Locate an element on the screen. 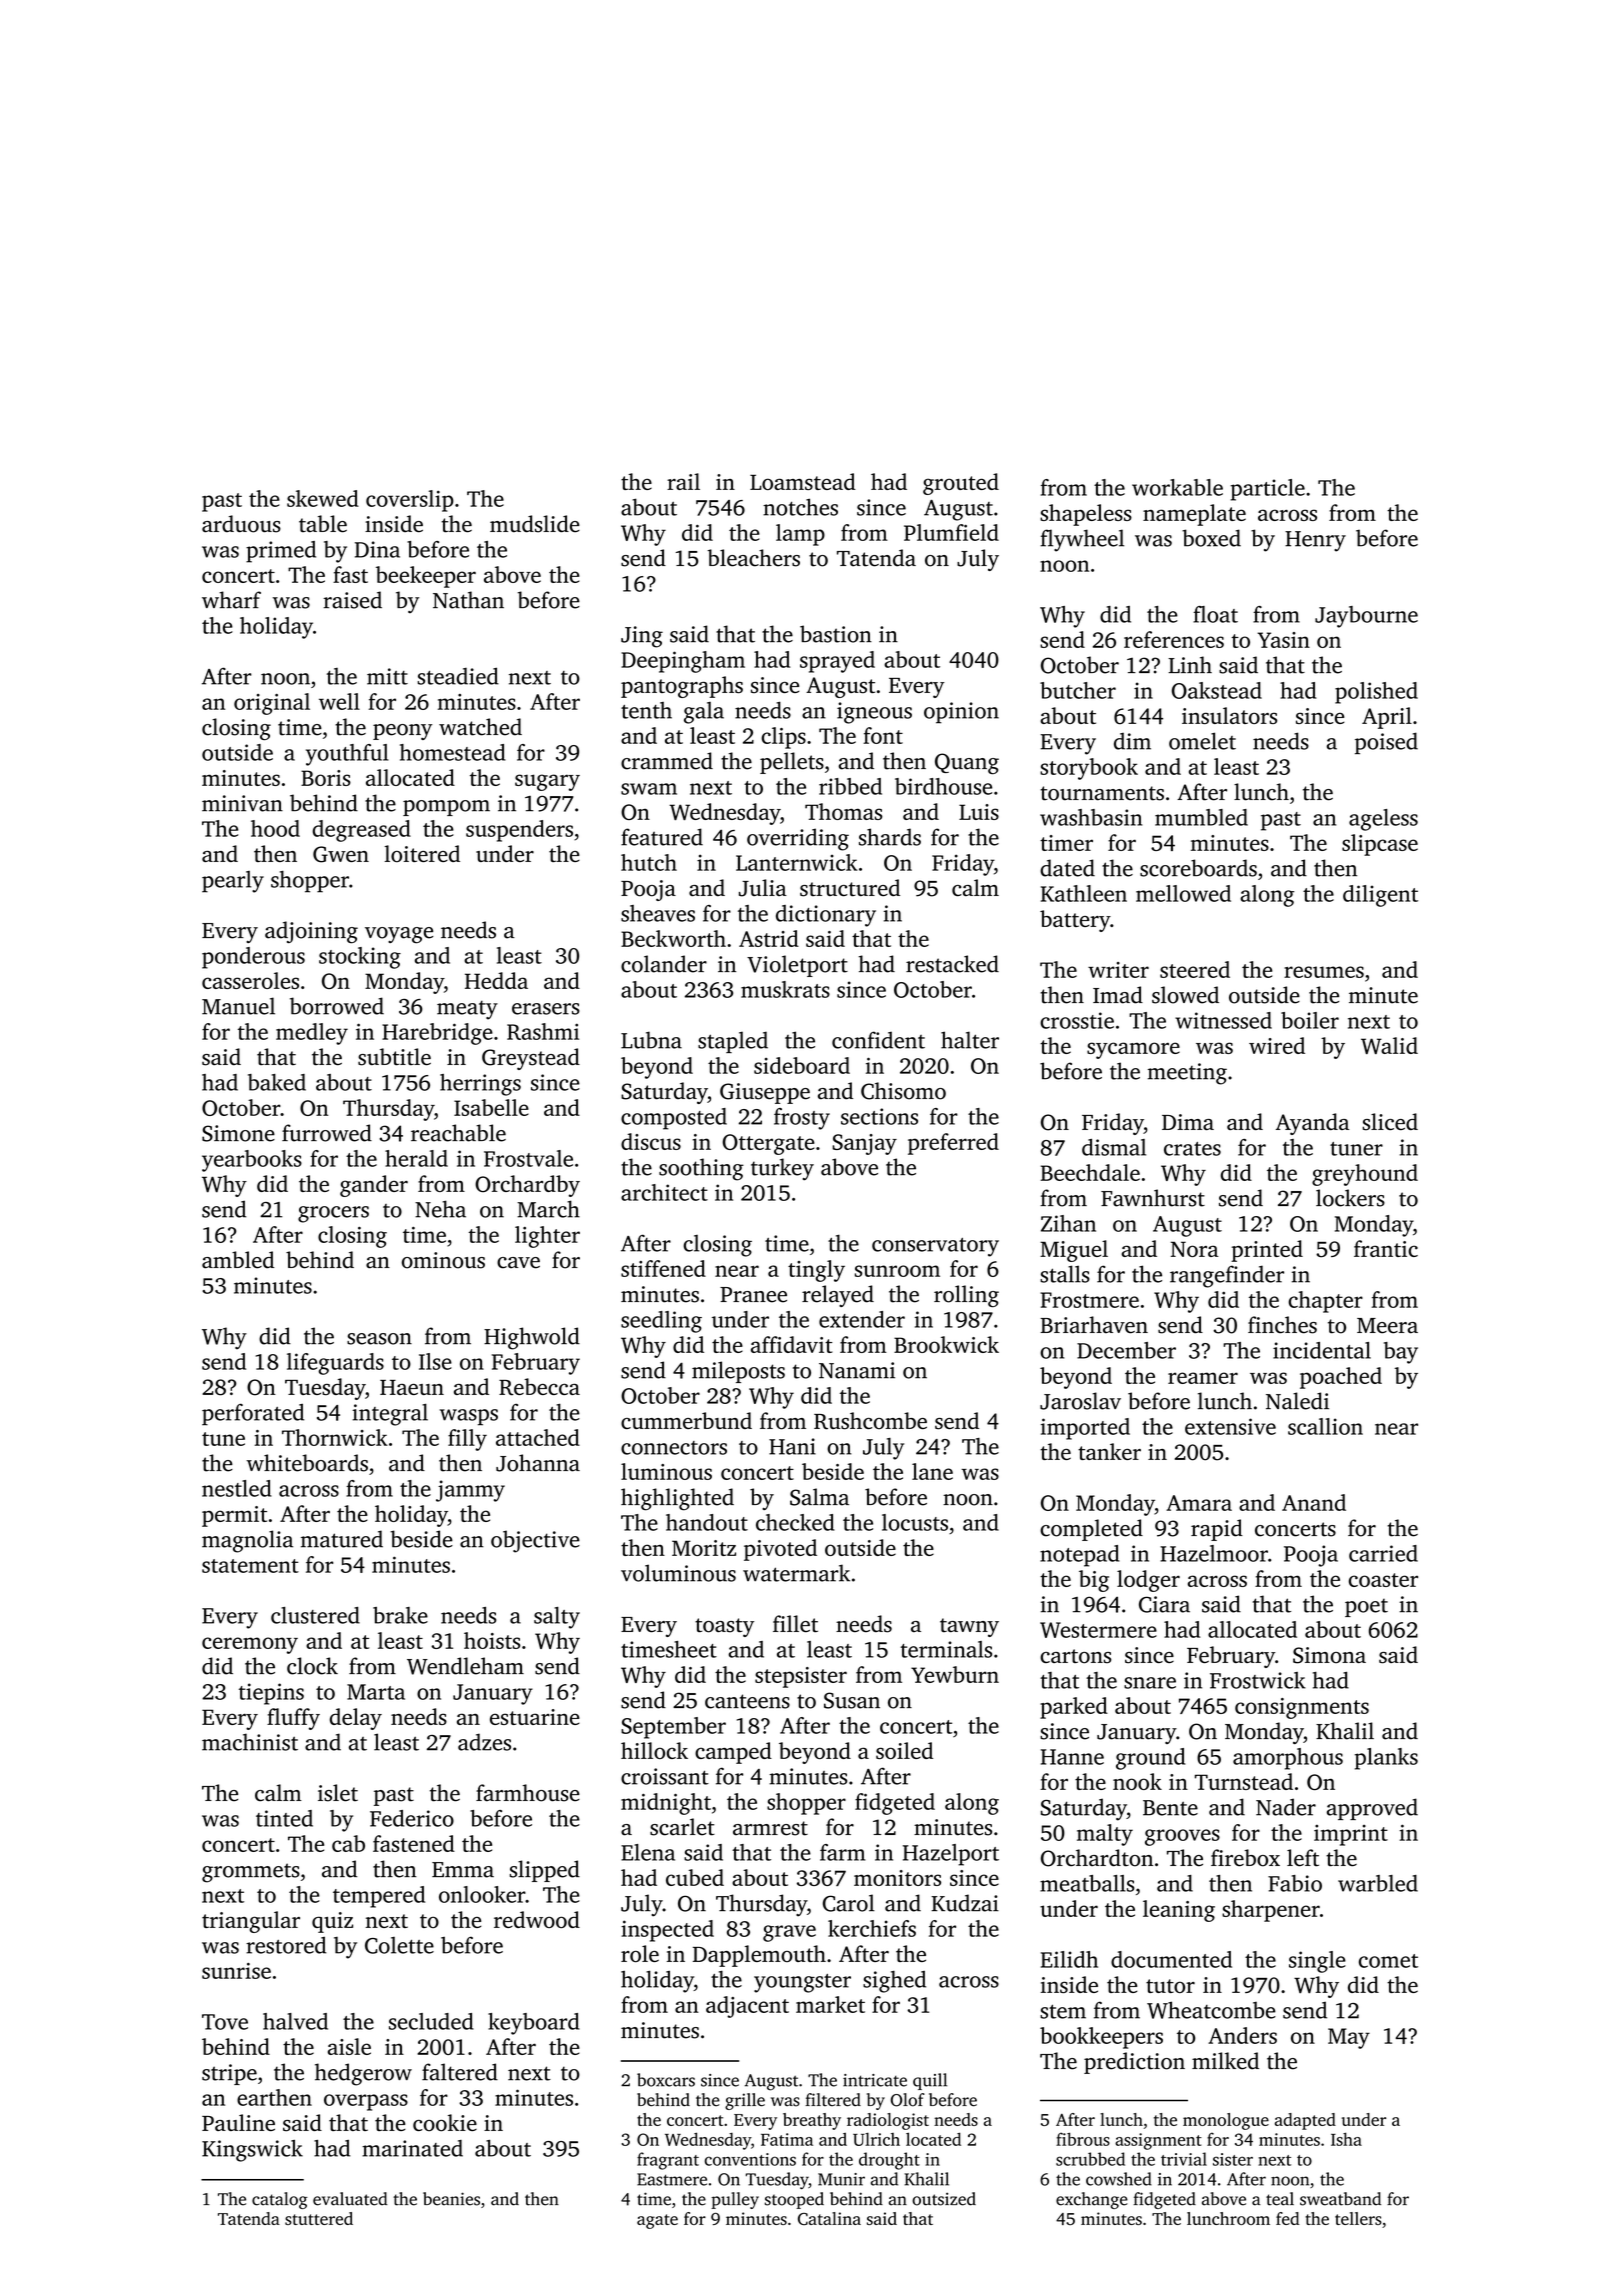 The image size is (1620, 2292). muskrats is located at coordinates (785, 989).
